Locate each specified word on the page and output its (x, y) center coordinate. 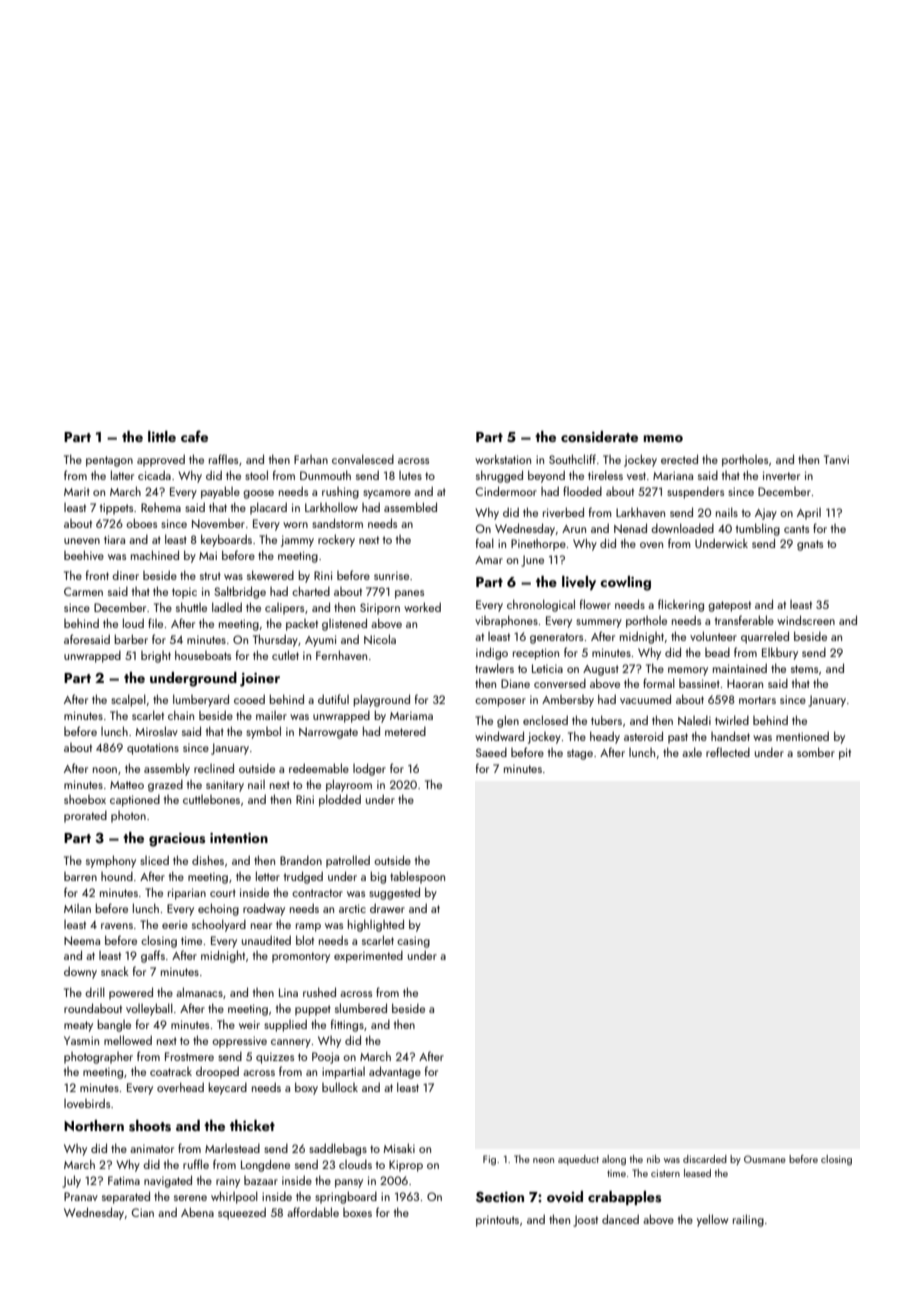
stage (580, 754)
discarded (705, 1159)
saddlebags (338, 1149)
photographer (98, 1058)
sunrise (391, 575)
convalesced (363, 459)
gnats (810, 545)
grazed (165, 785)
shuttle (191, 607)
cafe (194, 436)
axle (692, 752)
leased (697, 1173)
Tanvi (836, 459)
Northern (94, 1125)
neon (543, 1160)
